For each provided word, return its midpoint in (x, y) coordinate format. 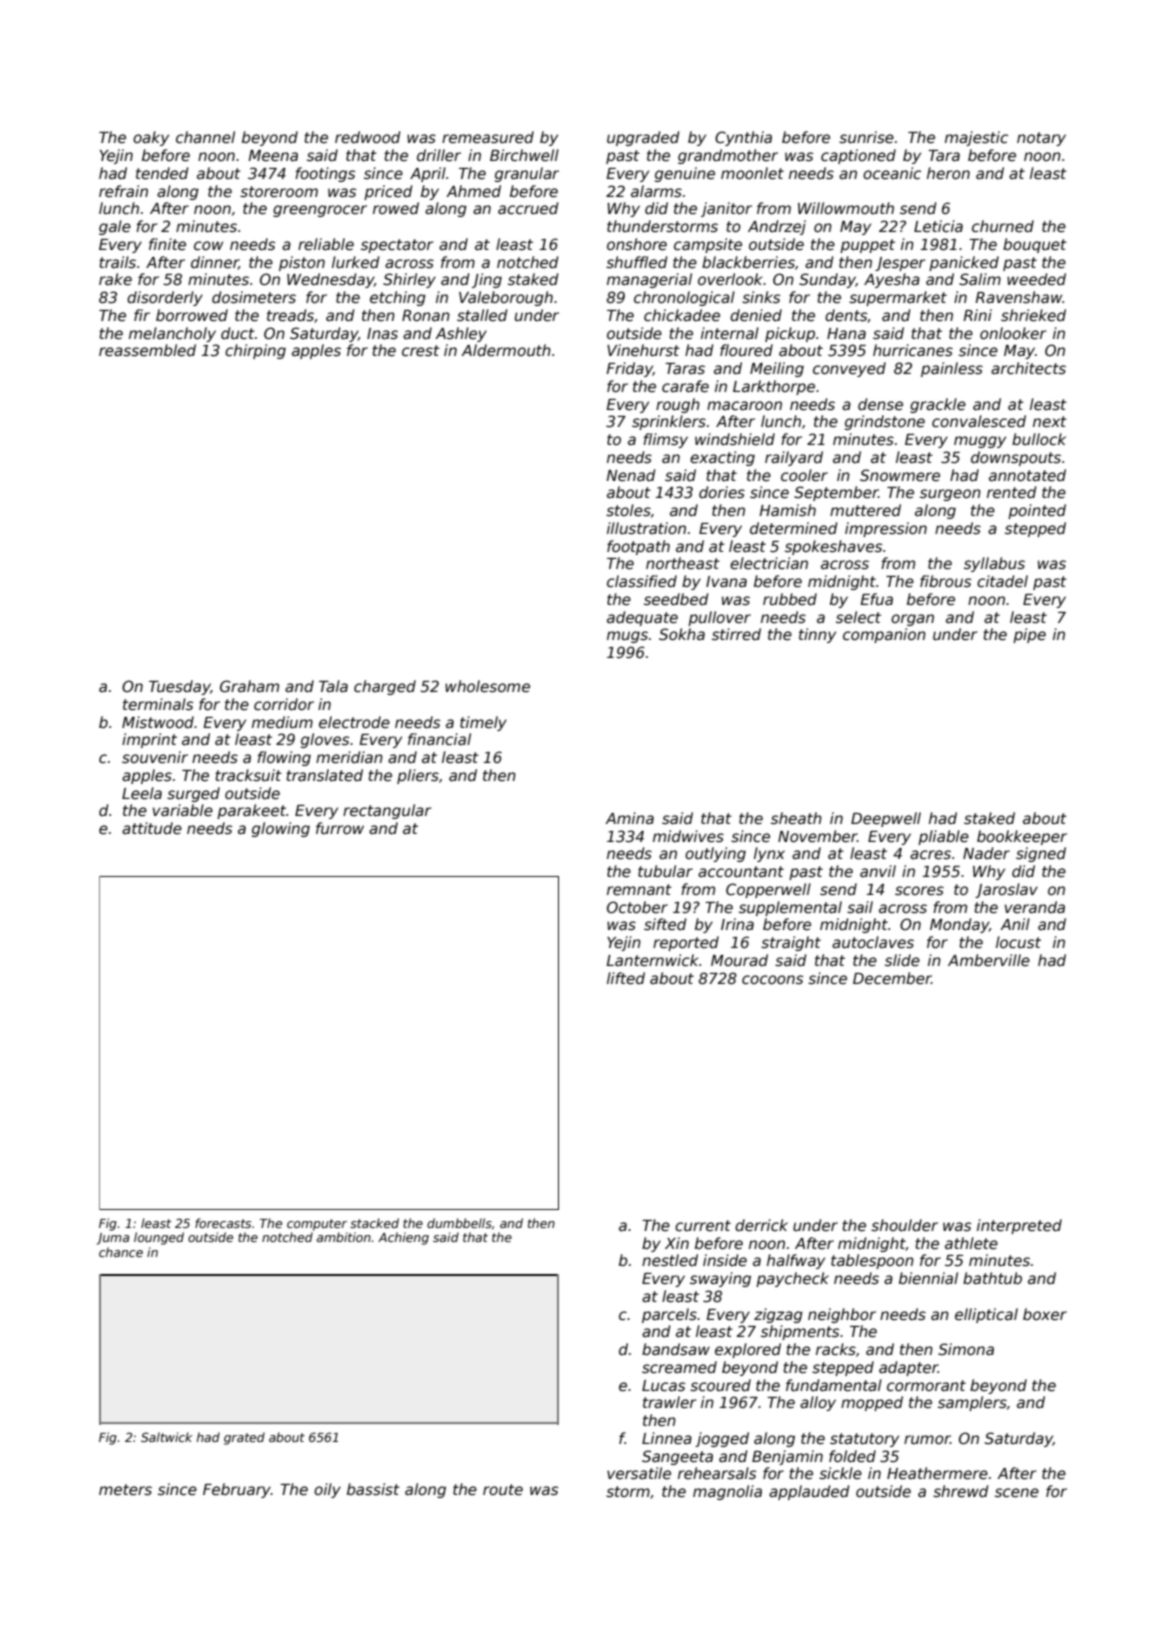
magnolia (727, 1492)
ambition (344, 1237)
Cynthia (743, 138)
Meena (273, 155)
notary (1041, 139)
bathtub (992, 1278)
